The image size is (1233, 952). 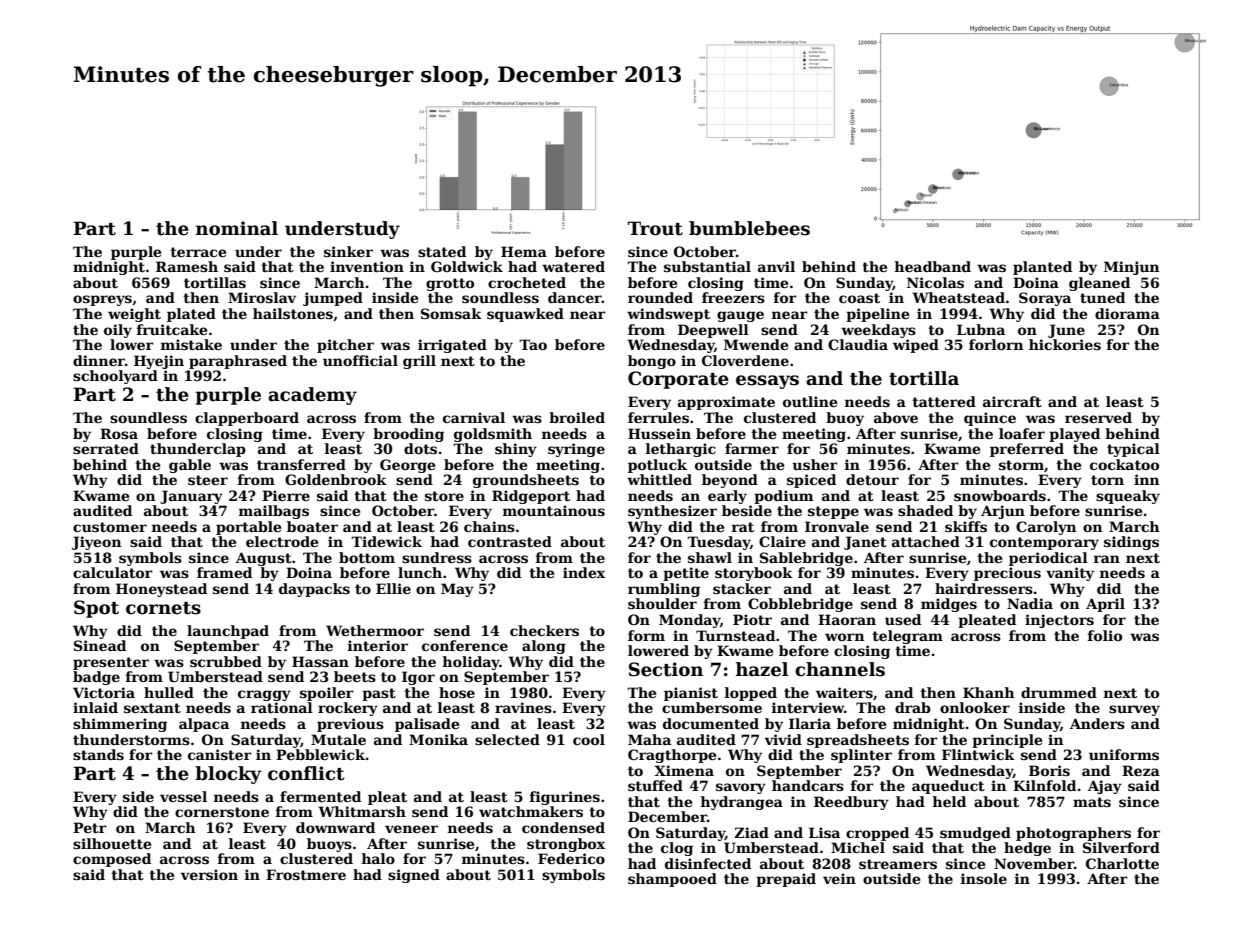 What do you see at coordinates (839, 878) in the screenshot?
I see `vein` at bounding box center [839, 878].
